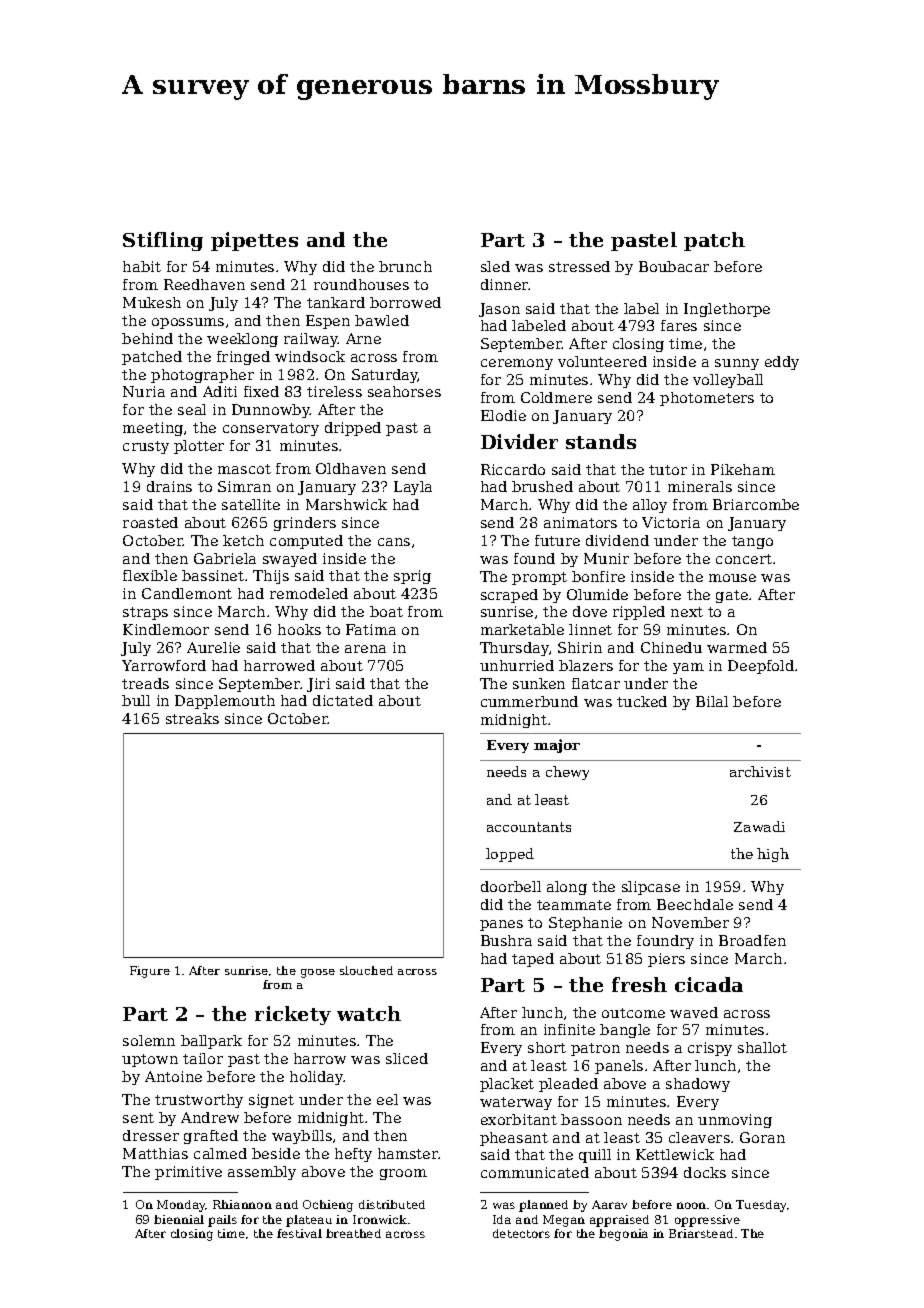 Image resolution: width=924 pixels, height=1308 pixels. What do you see at coordinates (674, 266) in the document?
I see `Boubacar` at bounding box center [674, 266].
